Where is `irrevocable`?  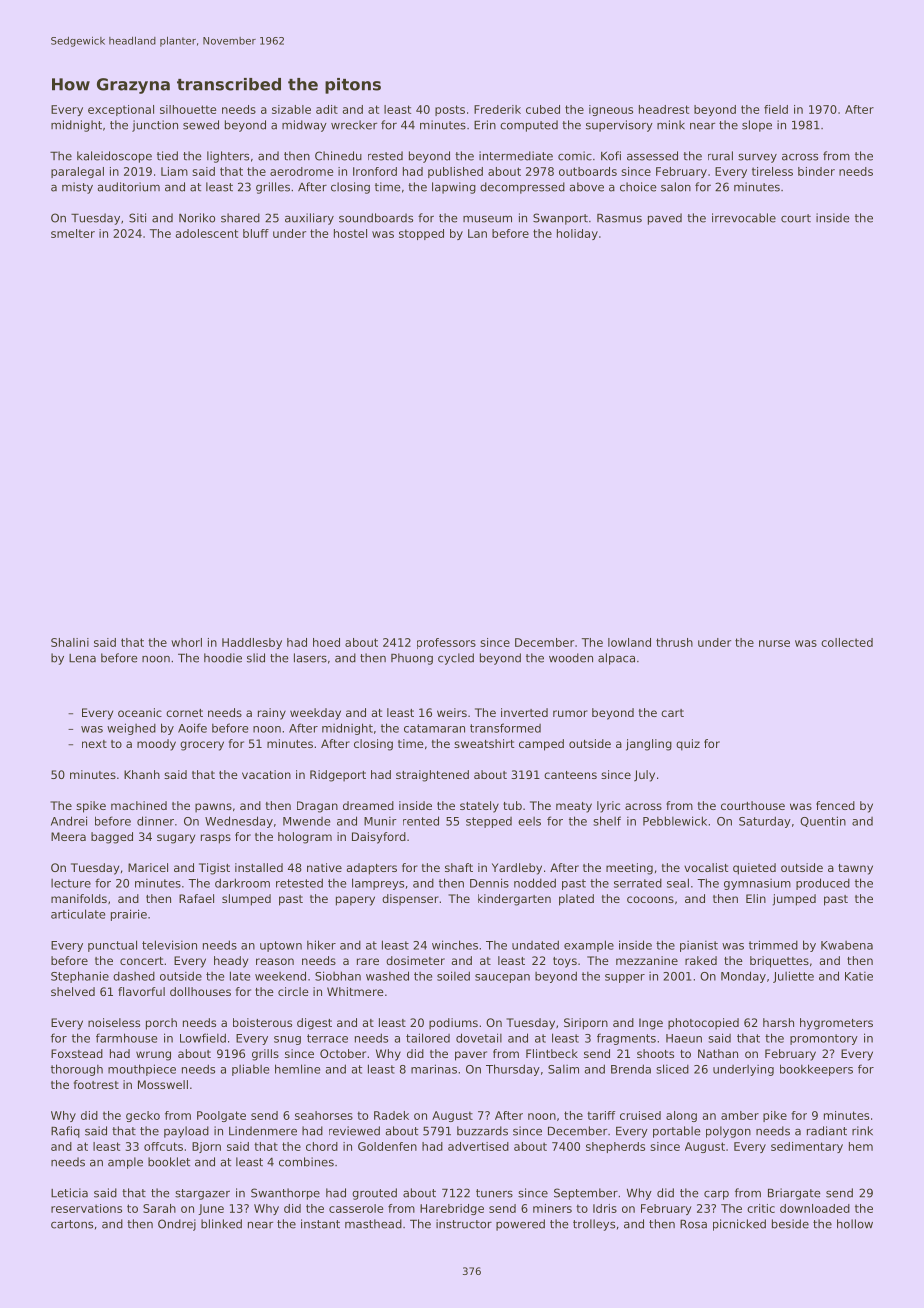 irrevocable is located at coordinates (744, 218).
